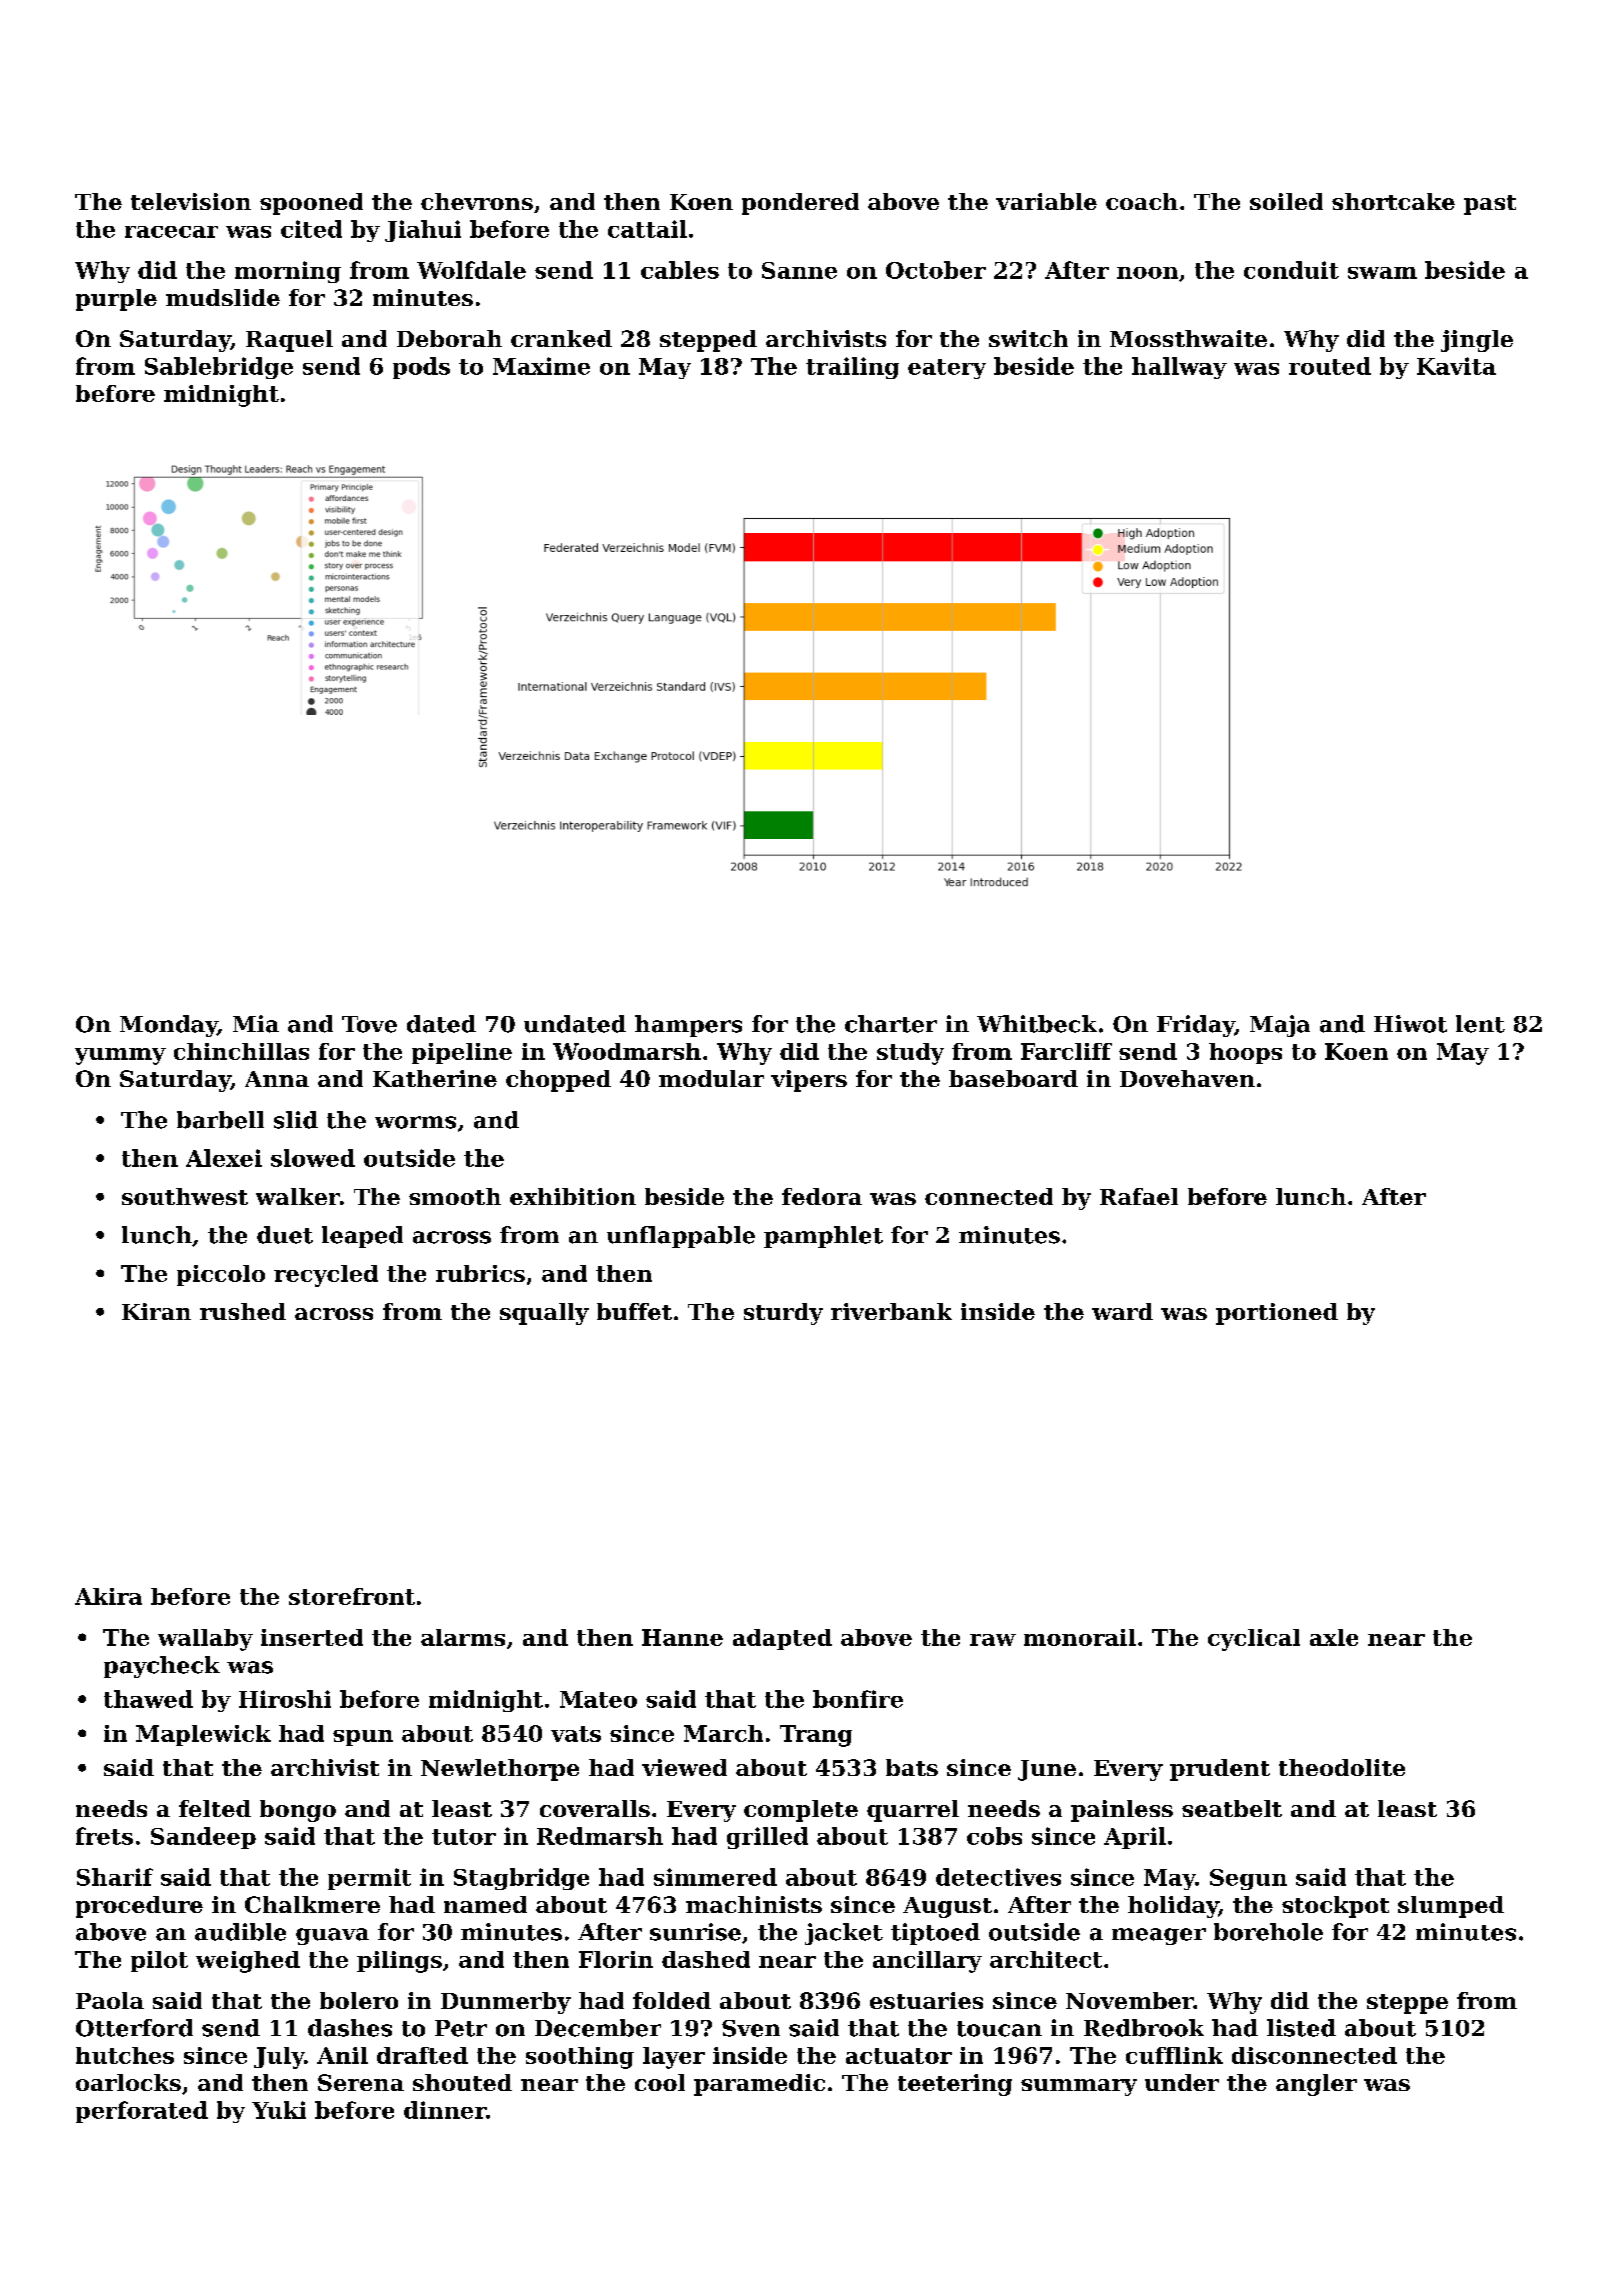 The height and width of the image is (2292, 1620). Describe the element at coordinates (809, 1081) in the image. I see `vipers` at that location.
